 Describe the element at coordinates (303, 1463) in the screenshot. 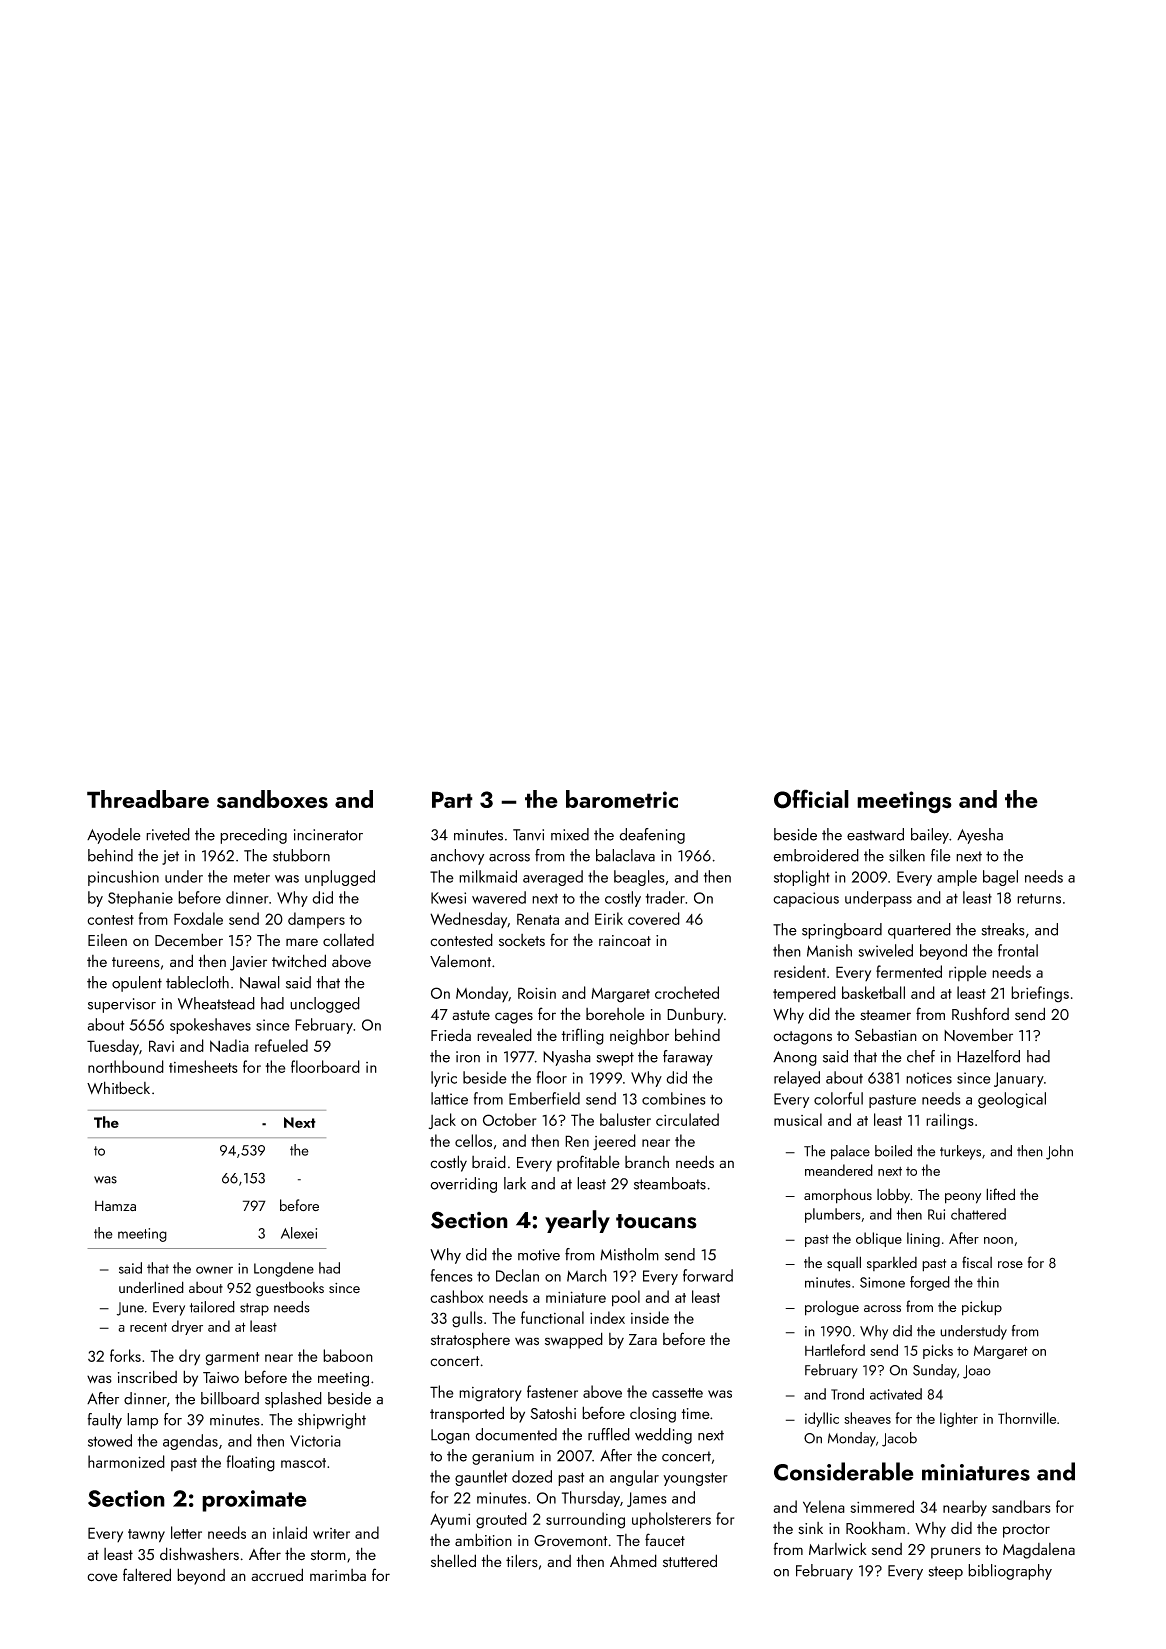

I see `mascot` at that location.
